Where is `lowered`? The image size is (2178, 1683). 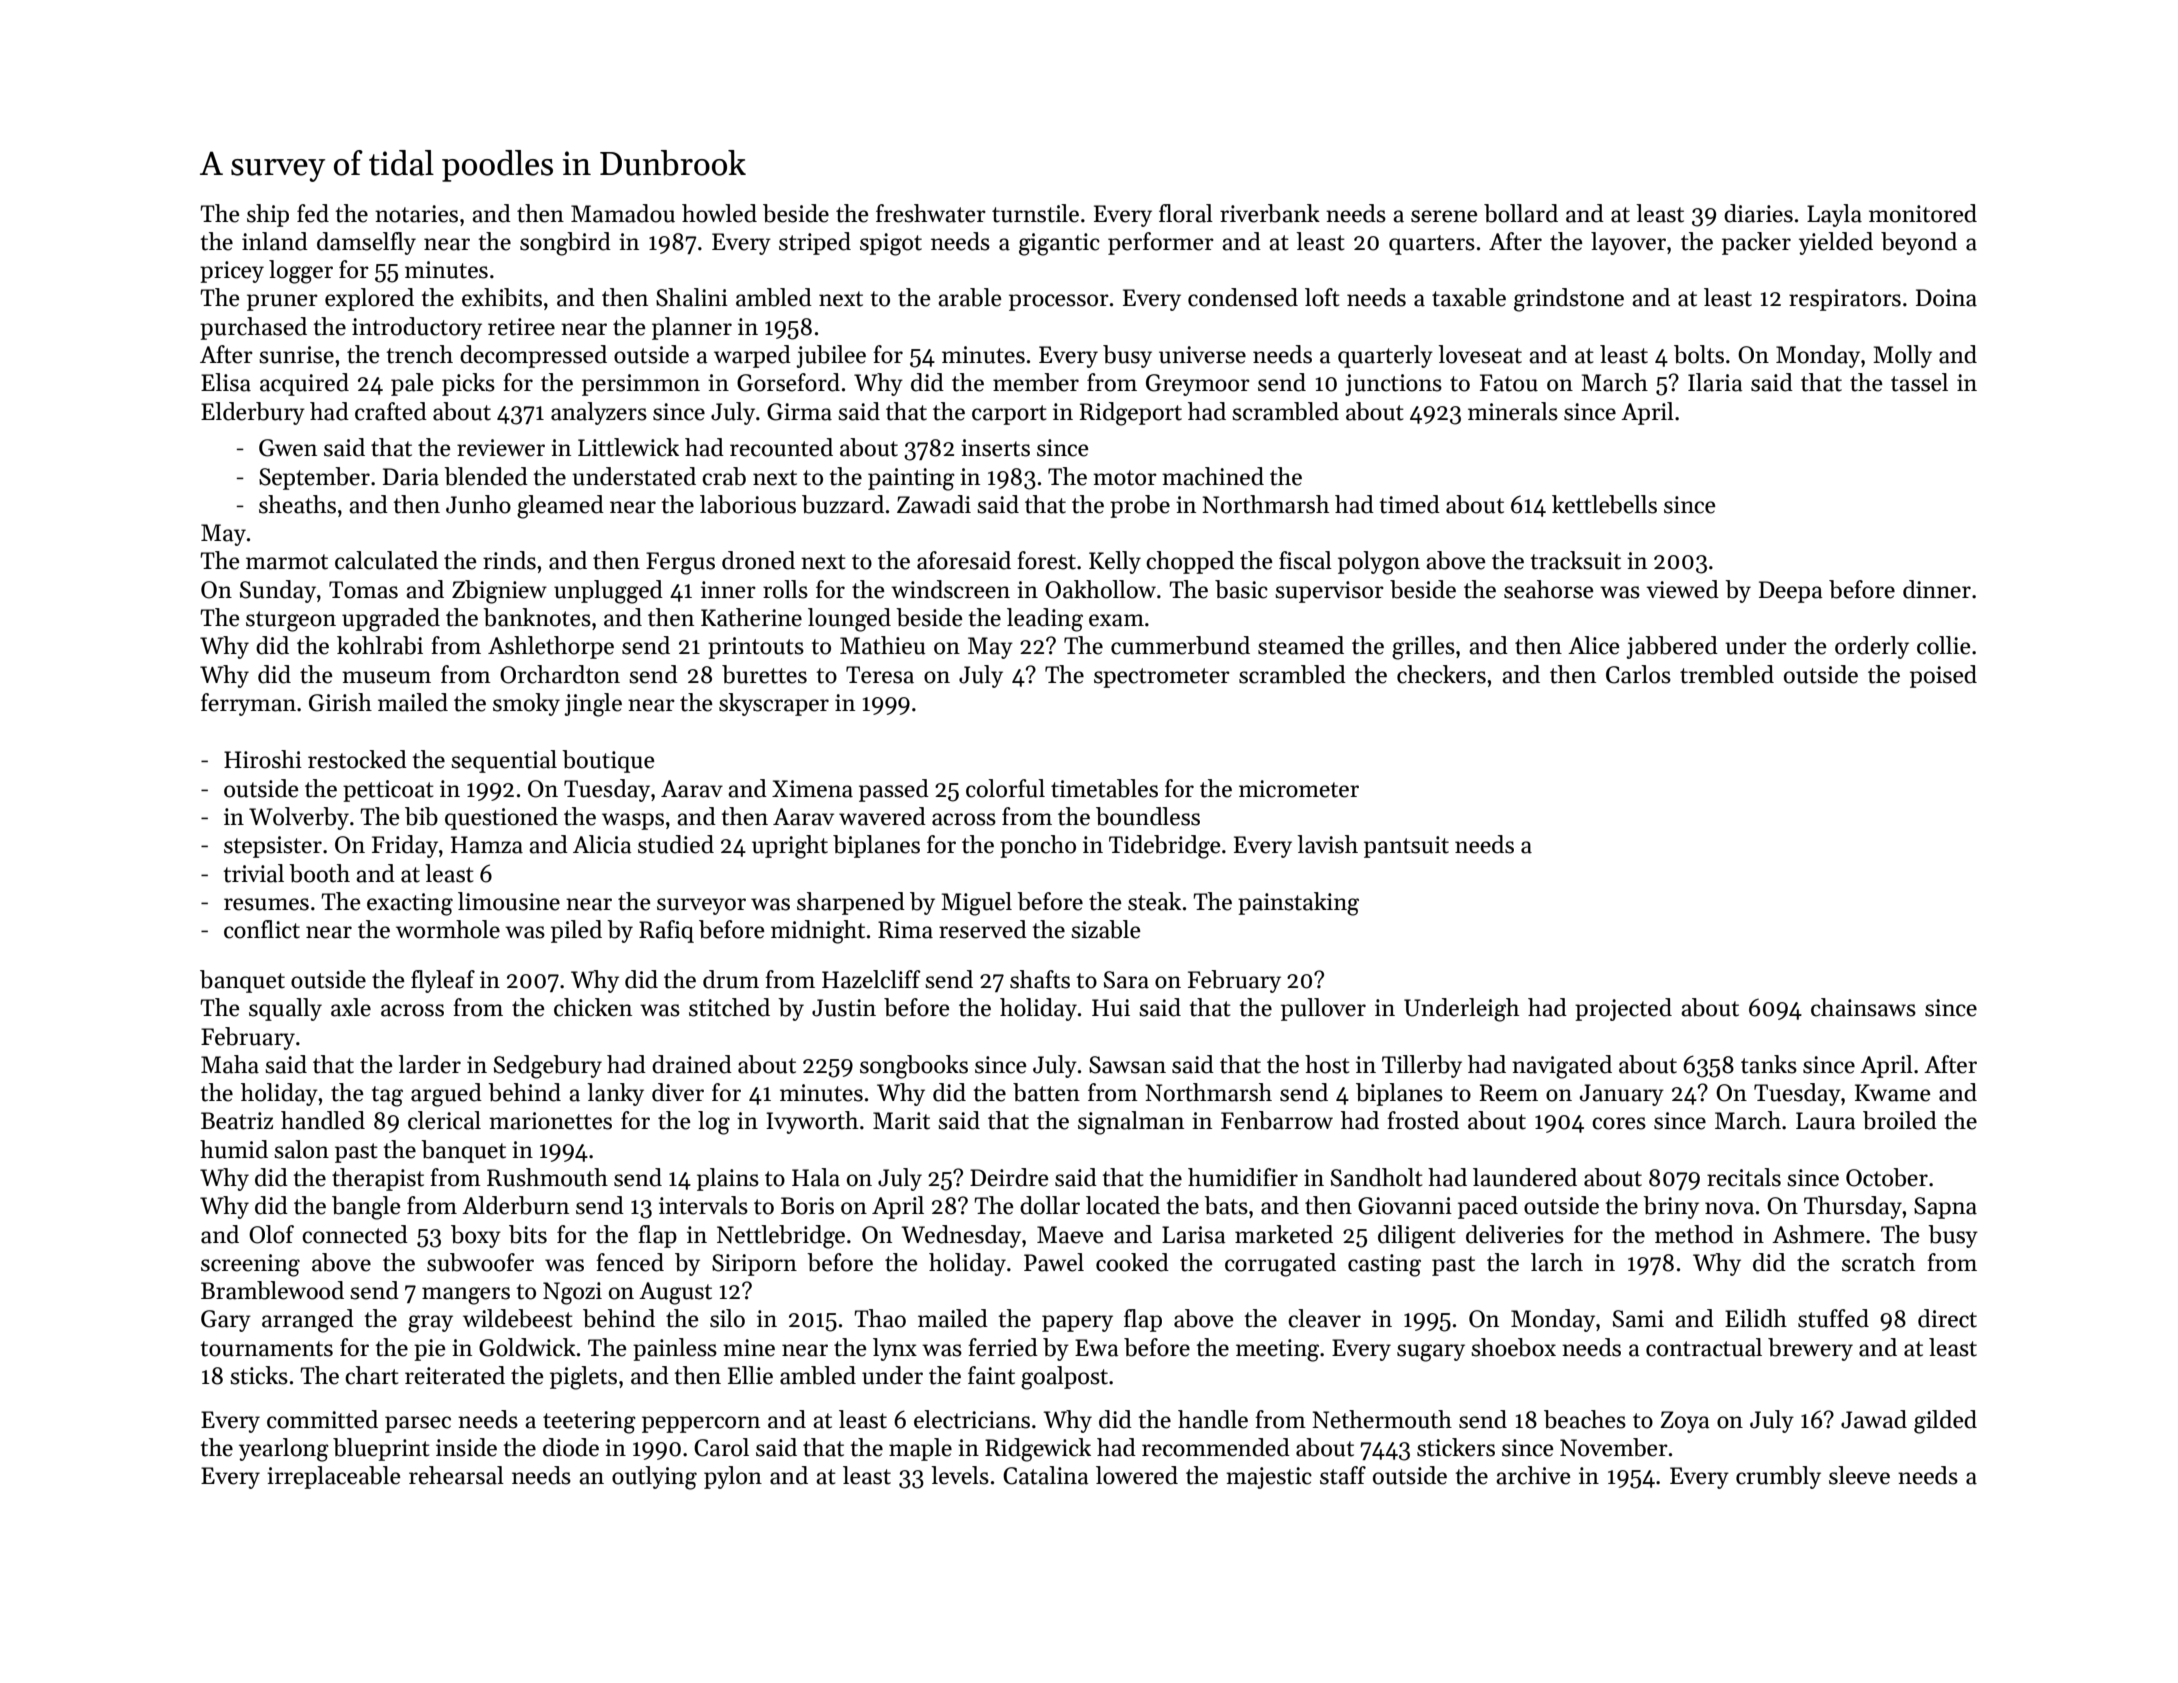
lowered is located at coordinates (1137, 1475).
